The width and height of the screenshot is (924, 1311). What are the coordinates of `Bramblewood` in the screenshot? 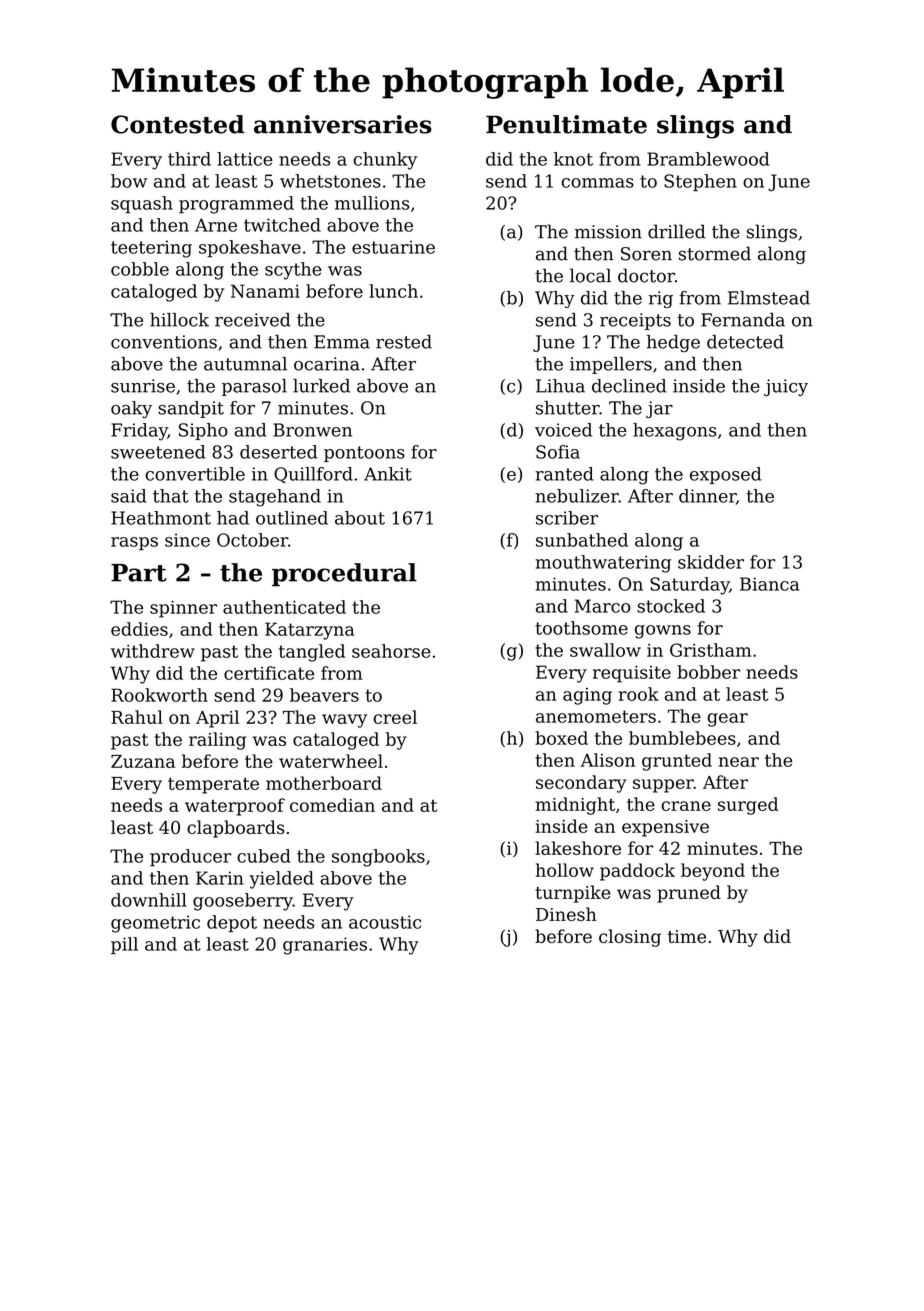 It's located at (708, 159).
